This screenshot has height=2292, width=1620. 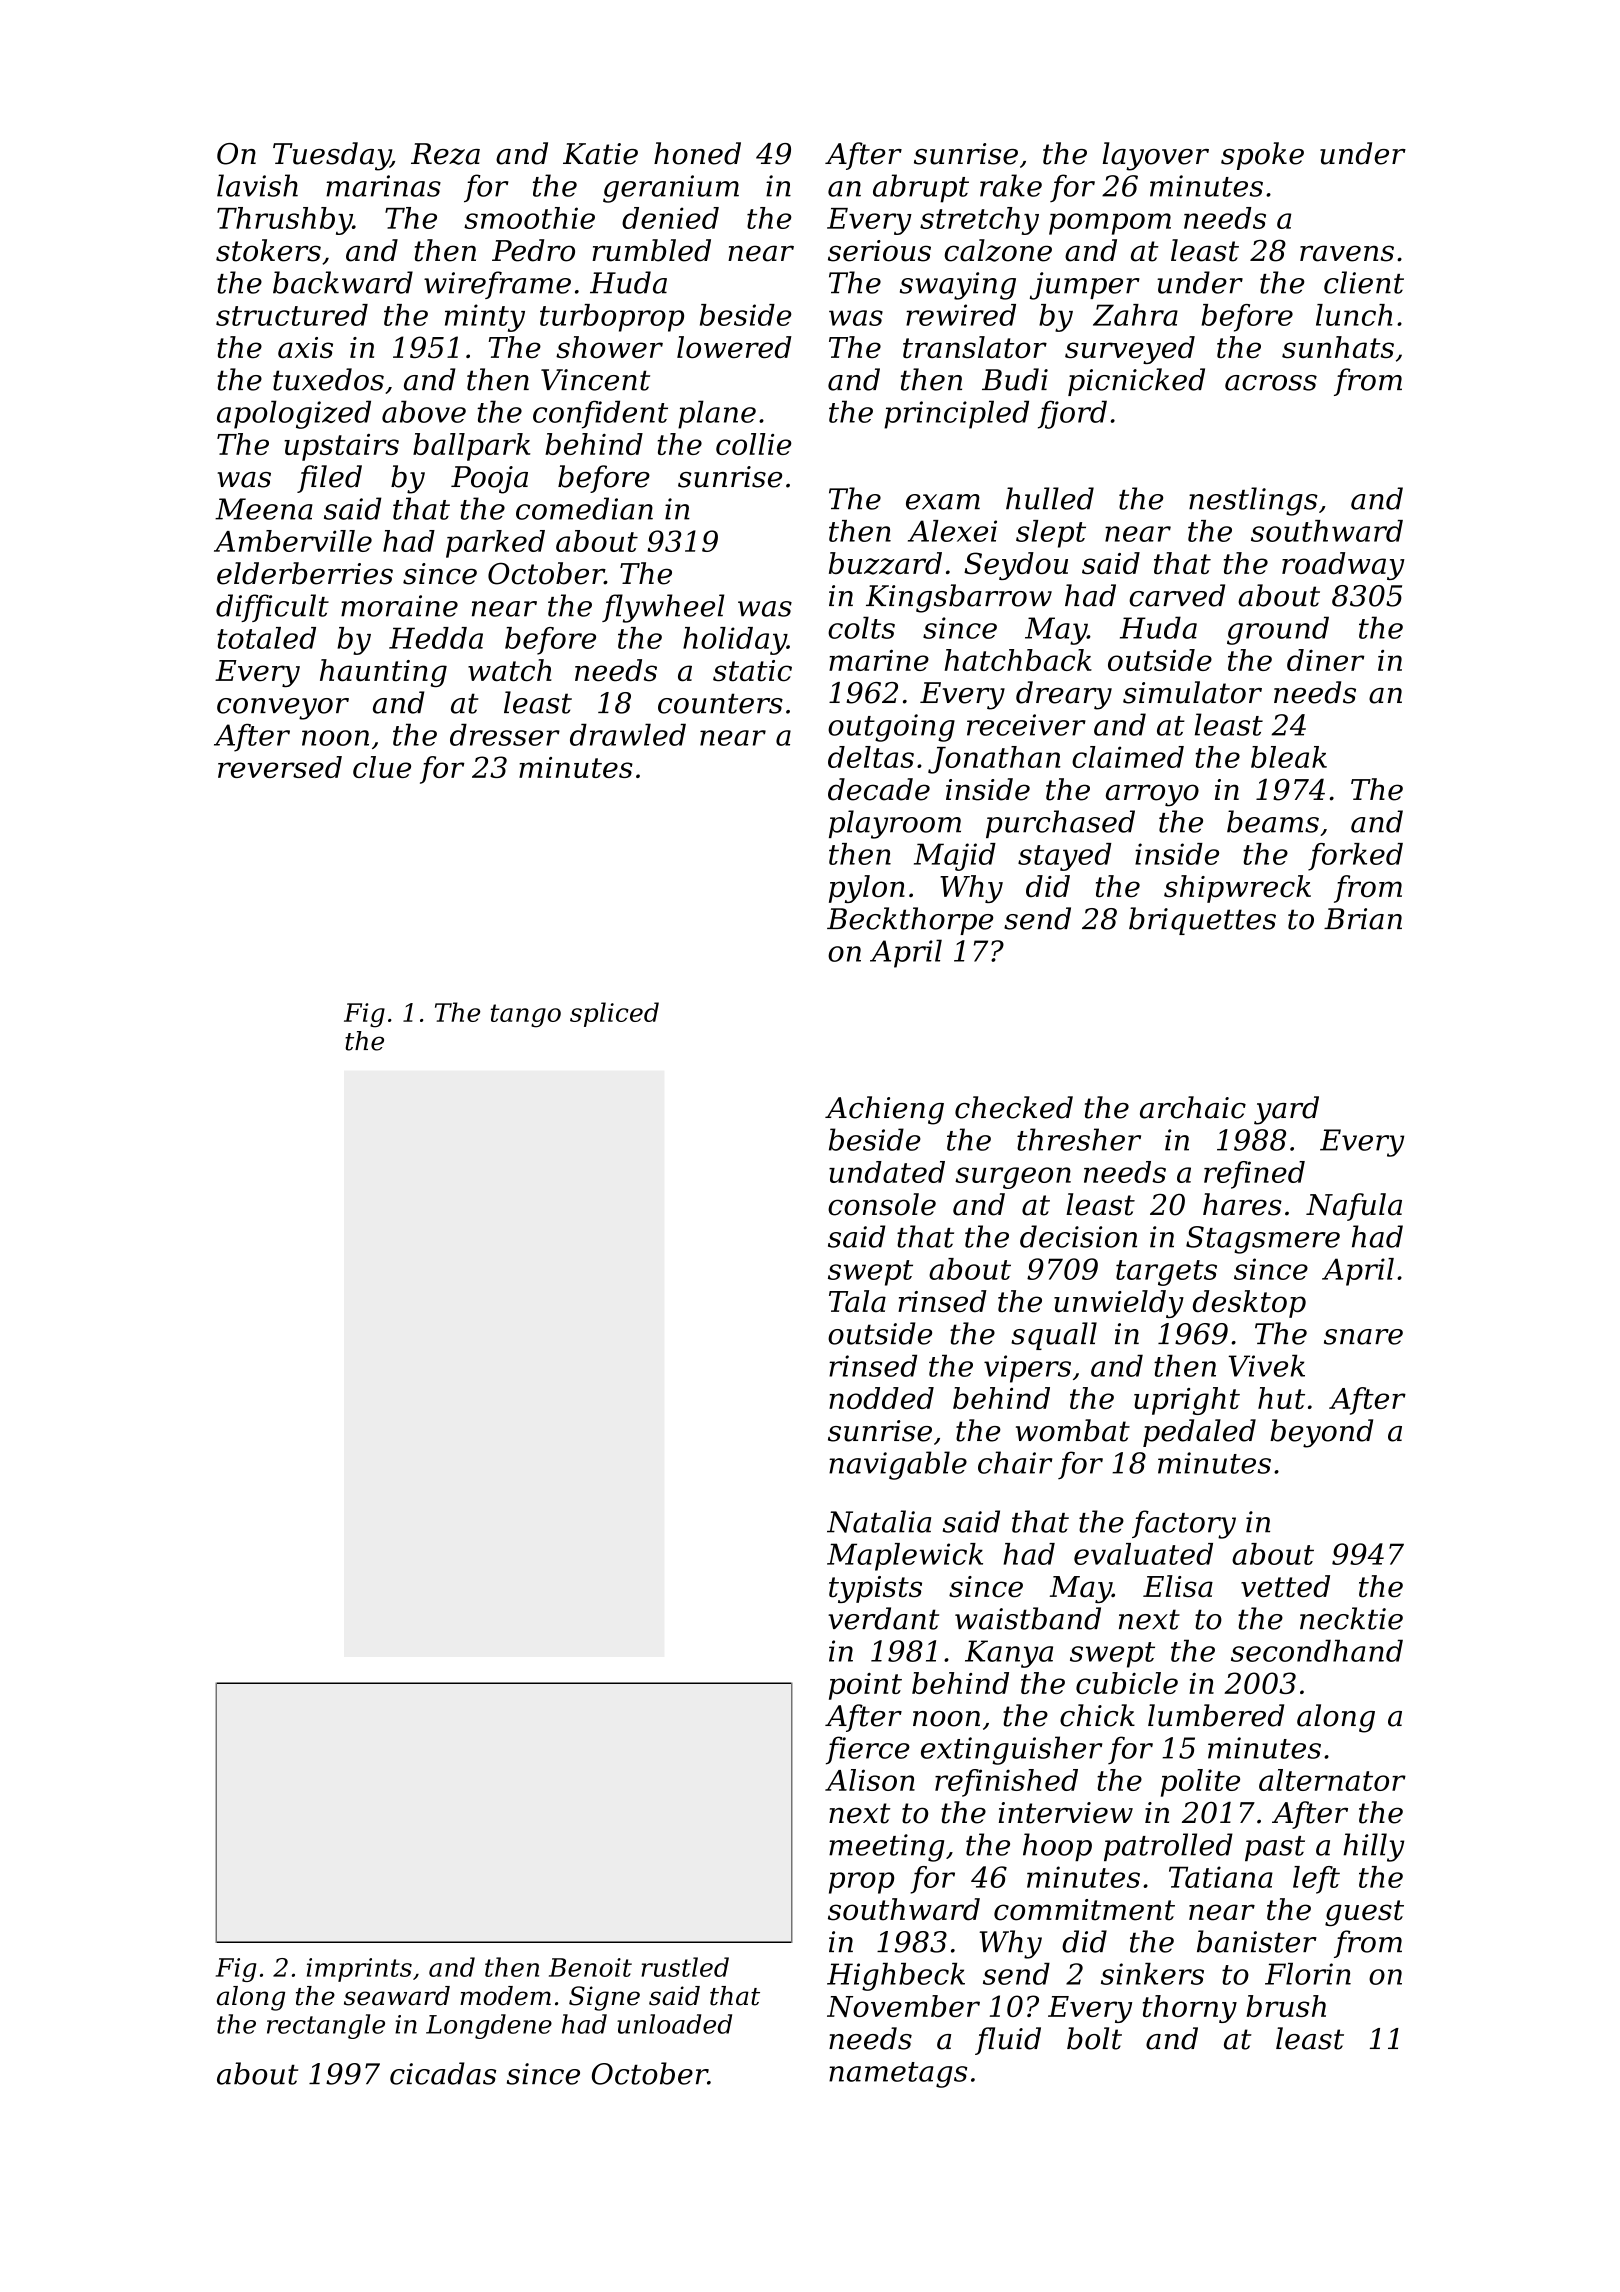 I want to click on necktie, so click(x=1351, y=1618).
